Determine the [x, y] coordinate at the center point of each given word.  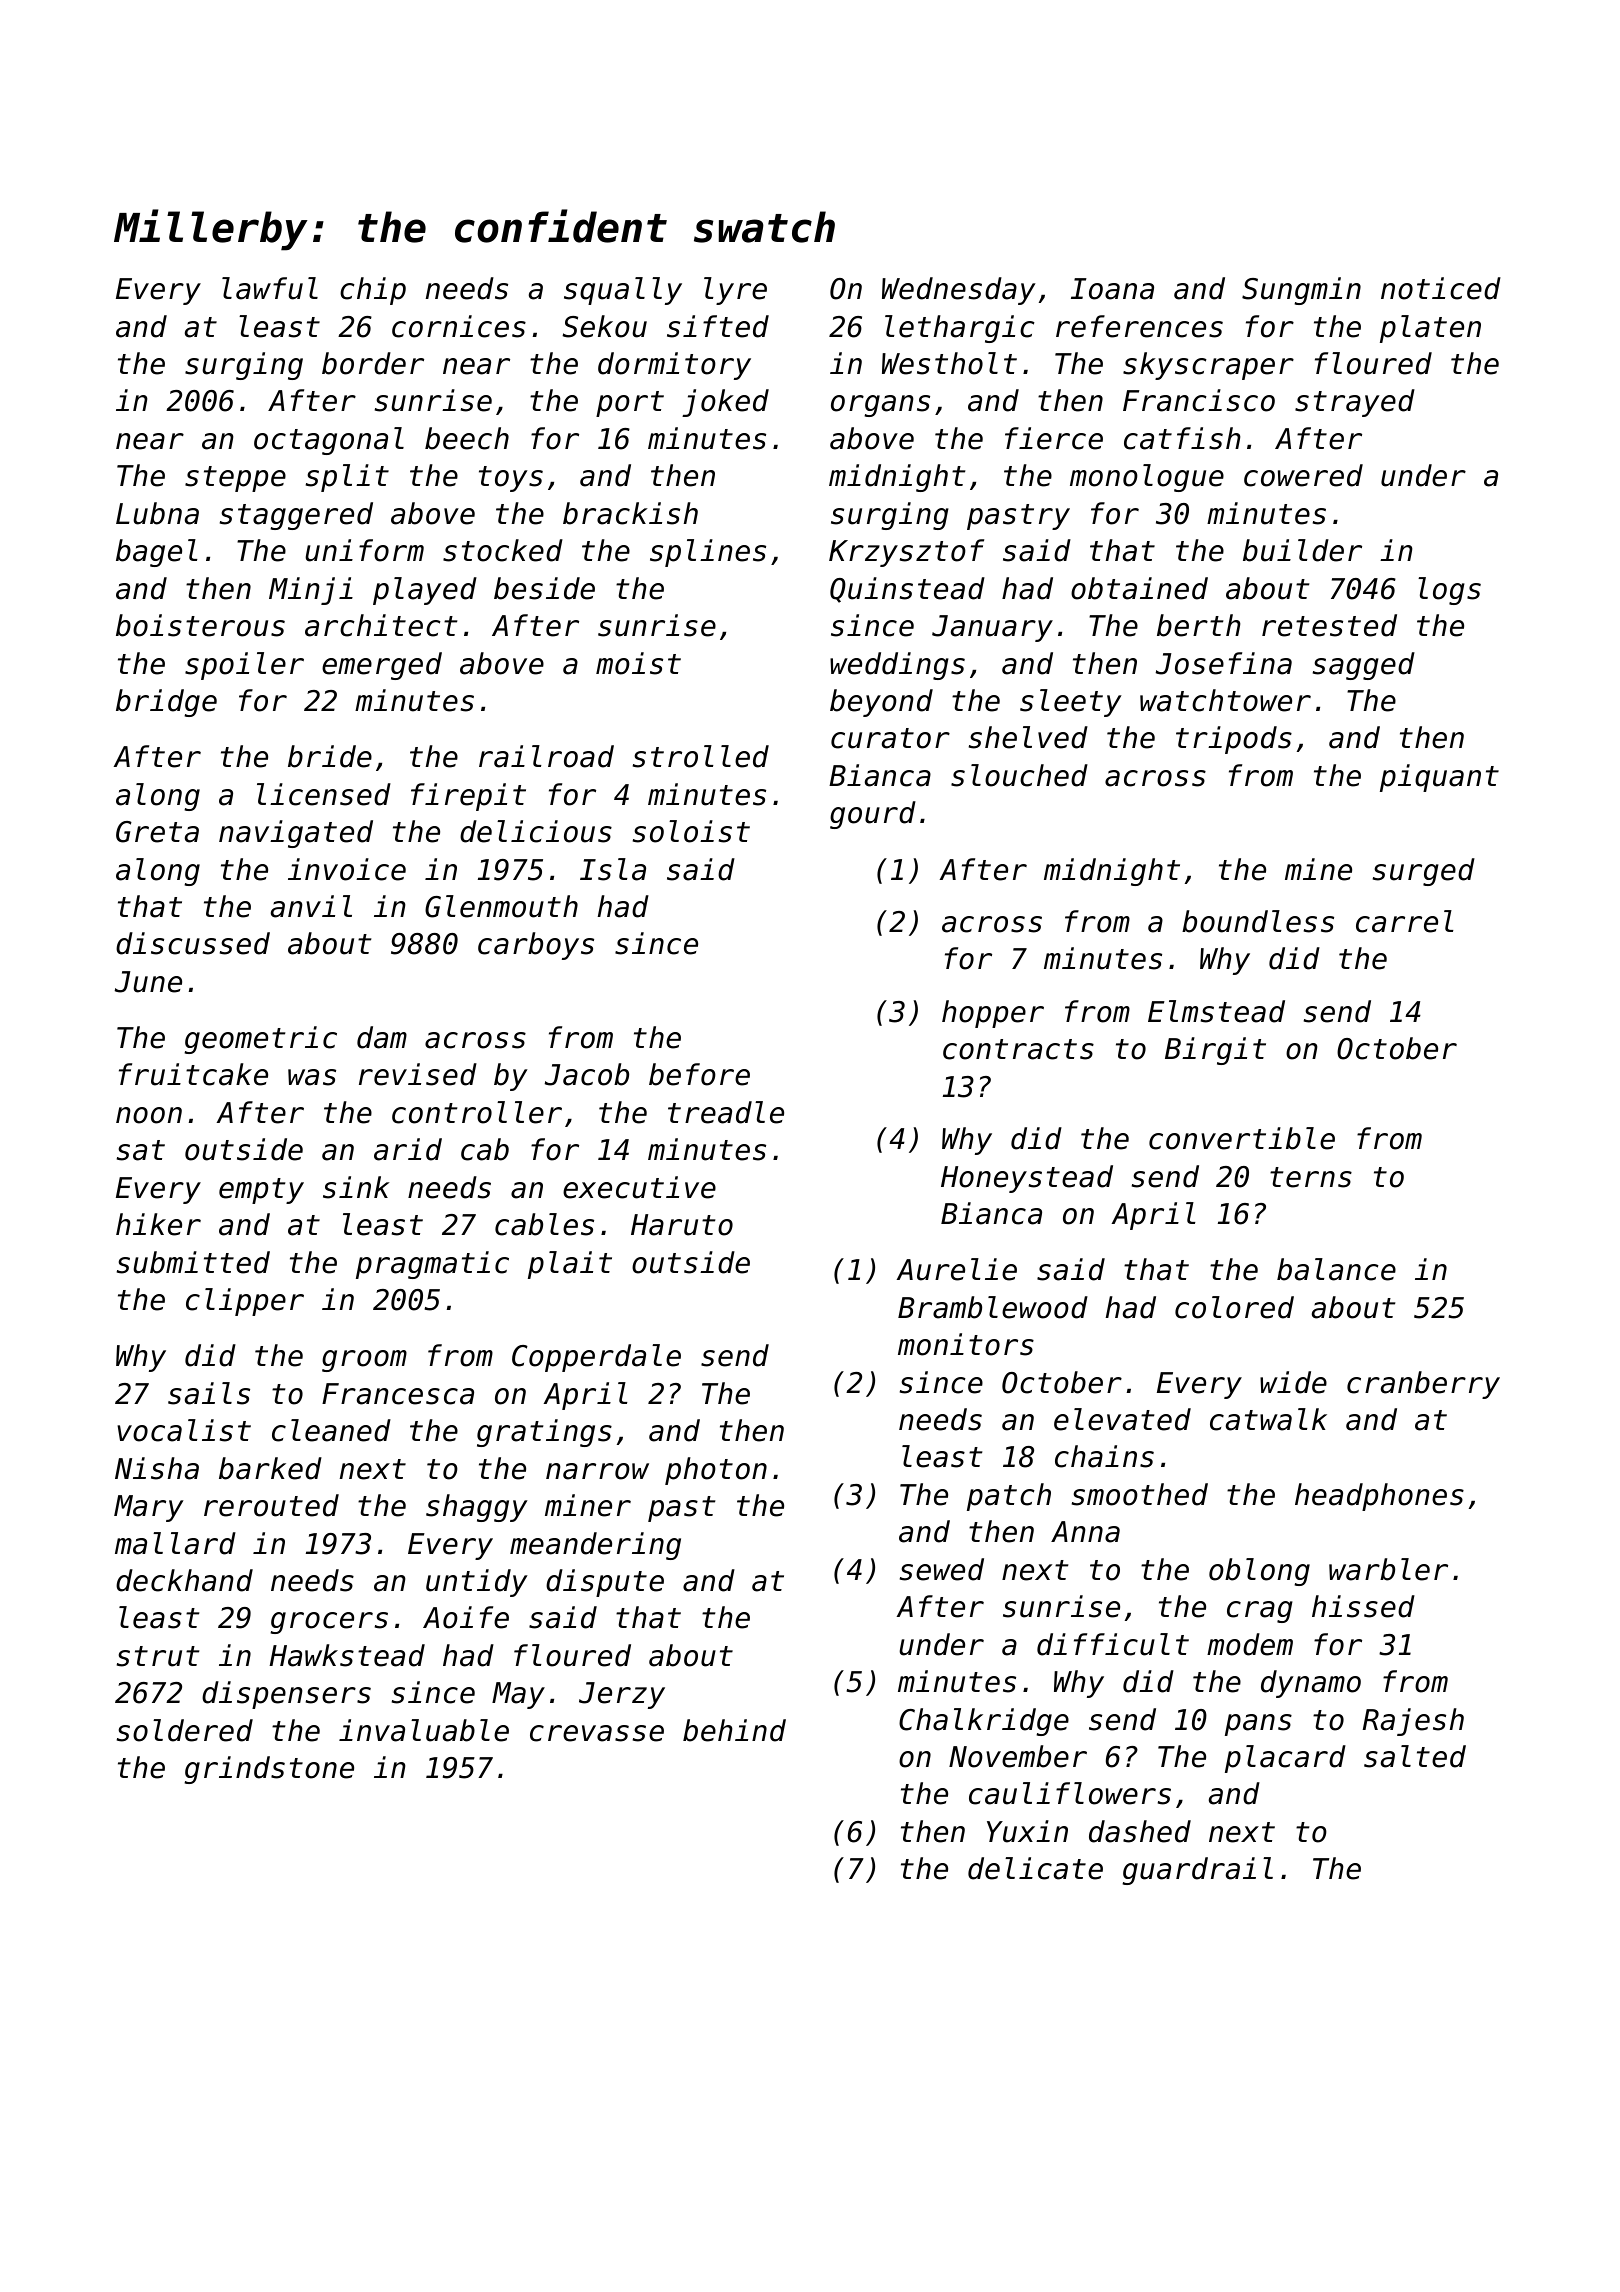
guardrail [1197, 1871]
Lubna [157, 513]
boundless [1258, 921]
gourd [873, 815]
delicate [1035, 1868]
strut [158, 1656]
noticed [1441, 288]
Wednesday [959, 291]
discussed [193, 943]
